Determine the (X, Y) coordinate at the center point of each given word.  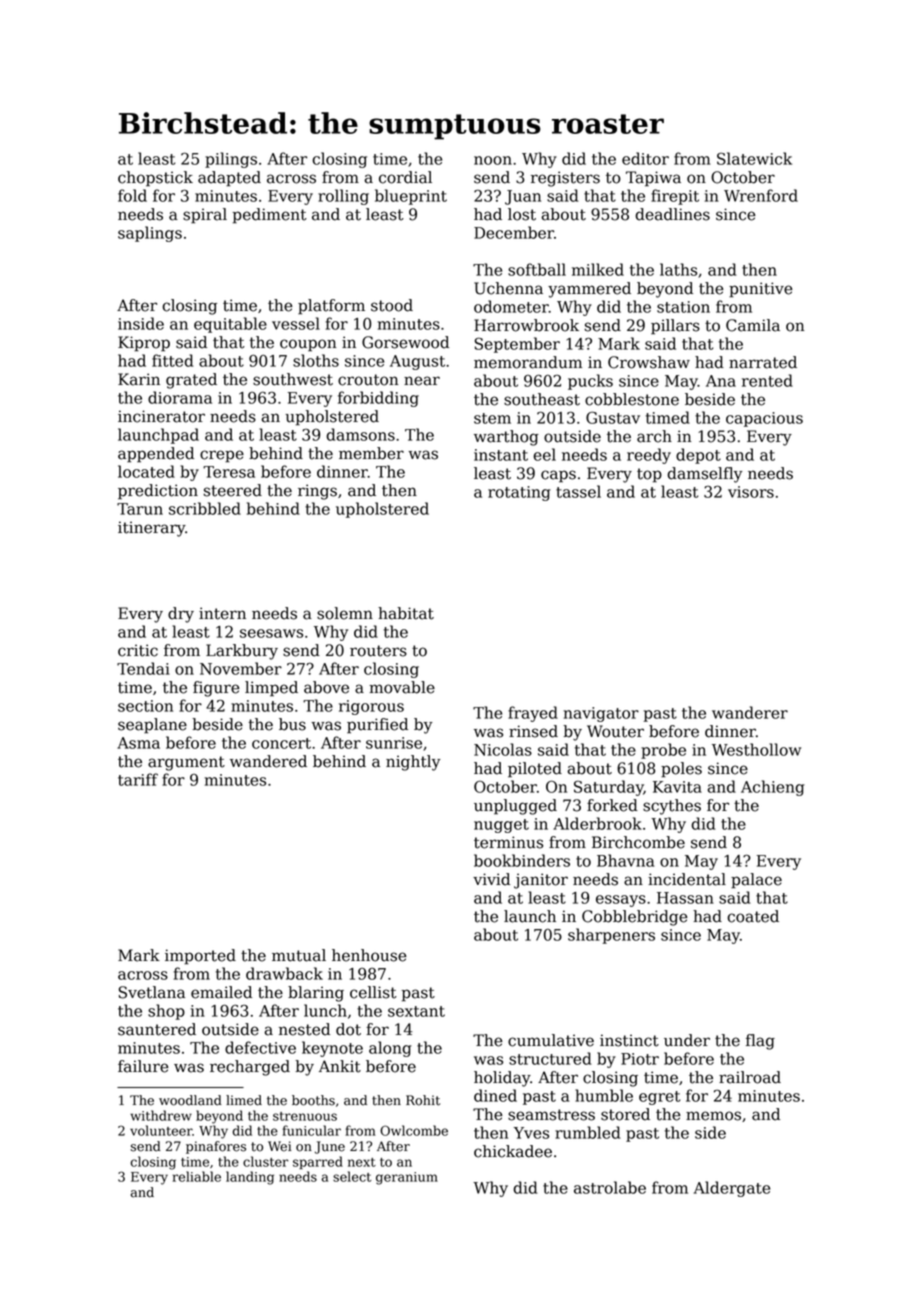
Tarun (140, 509)
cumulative (551, 1040)
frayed (533, 714)
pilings (231, 160)
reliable (197, 1176)
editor (645, 158)
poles (681, 770)
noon (493, 160)
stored (625, 1114)
